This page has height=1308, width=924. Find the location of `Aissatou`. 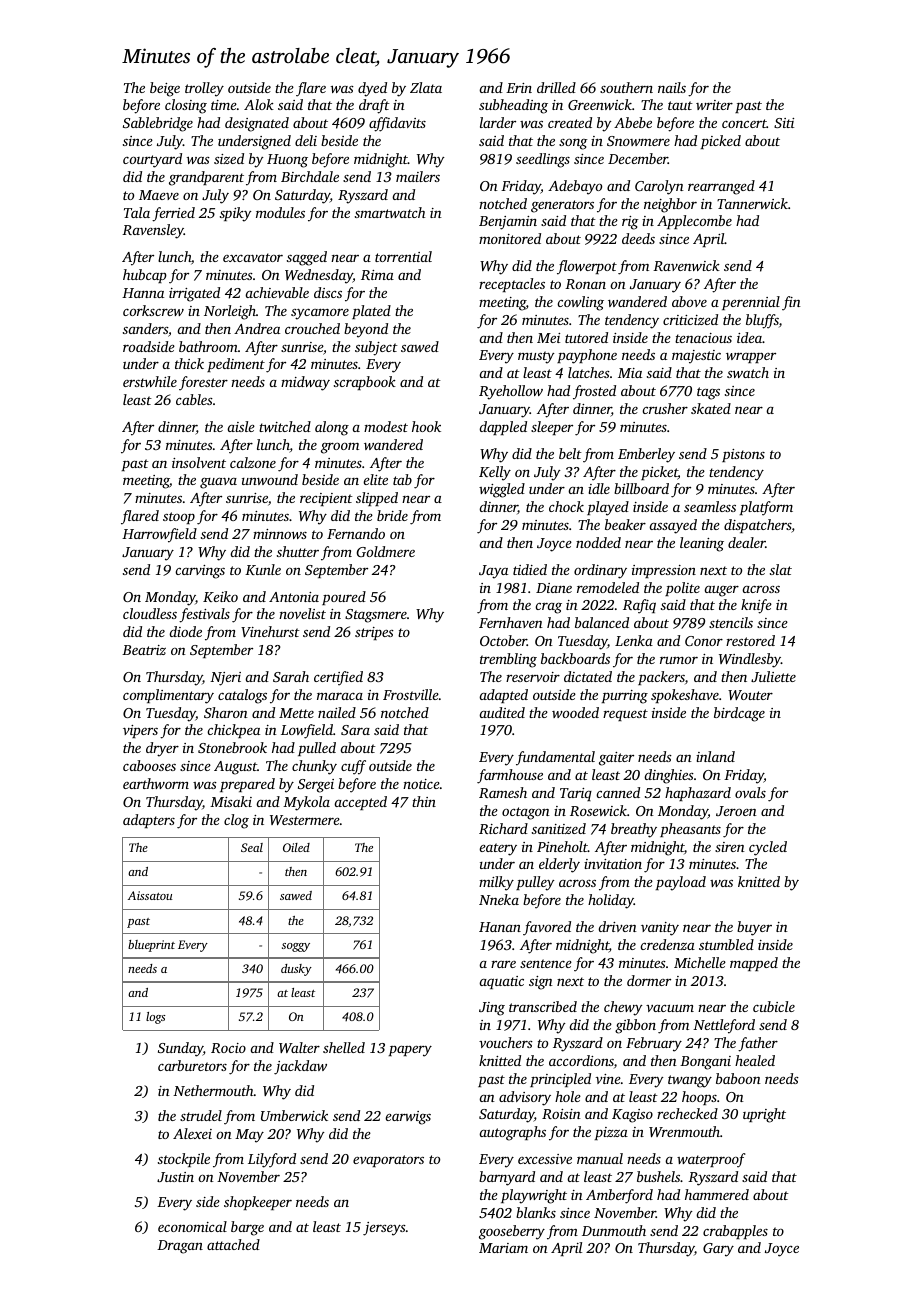

Aissatou is located at coordinates (150, 895).
